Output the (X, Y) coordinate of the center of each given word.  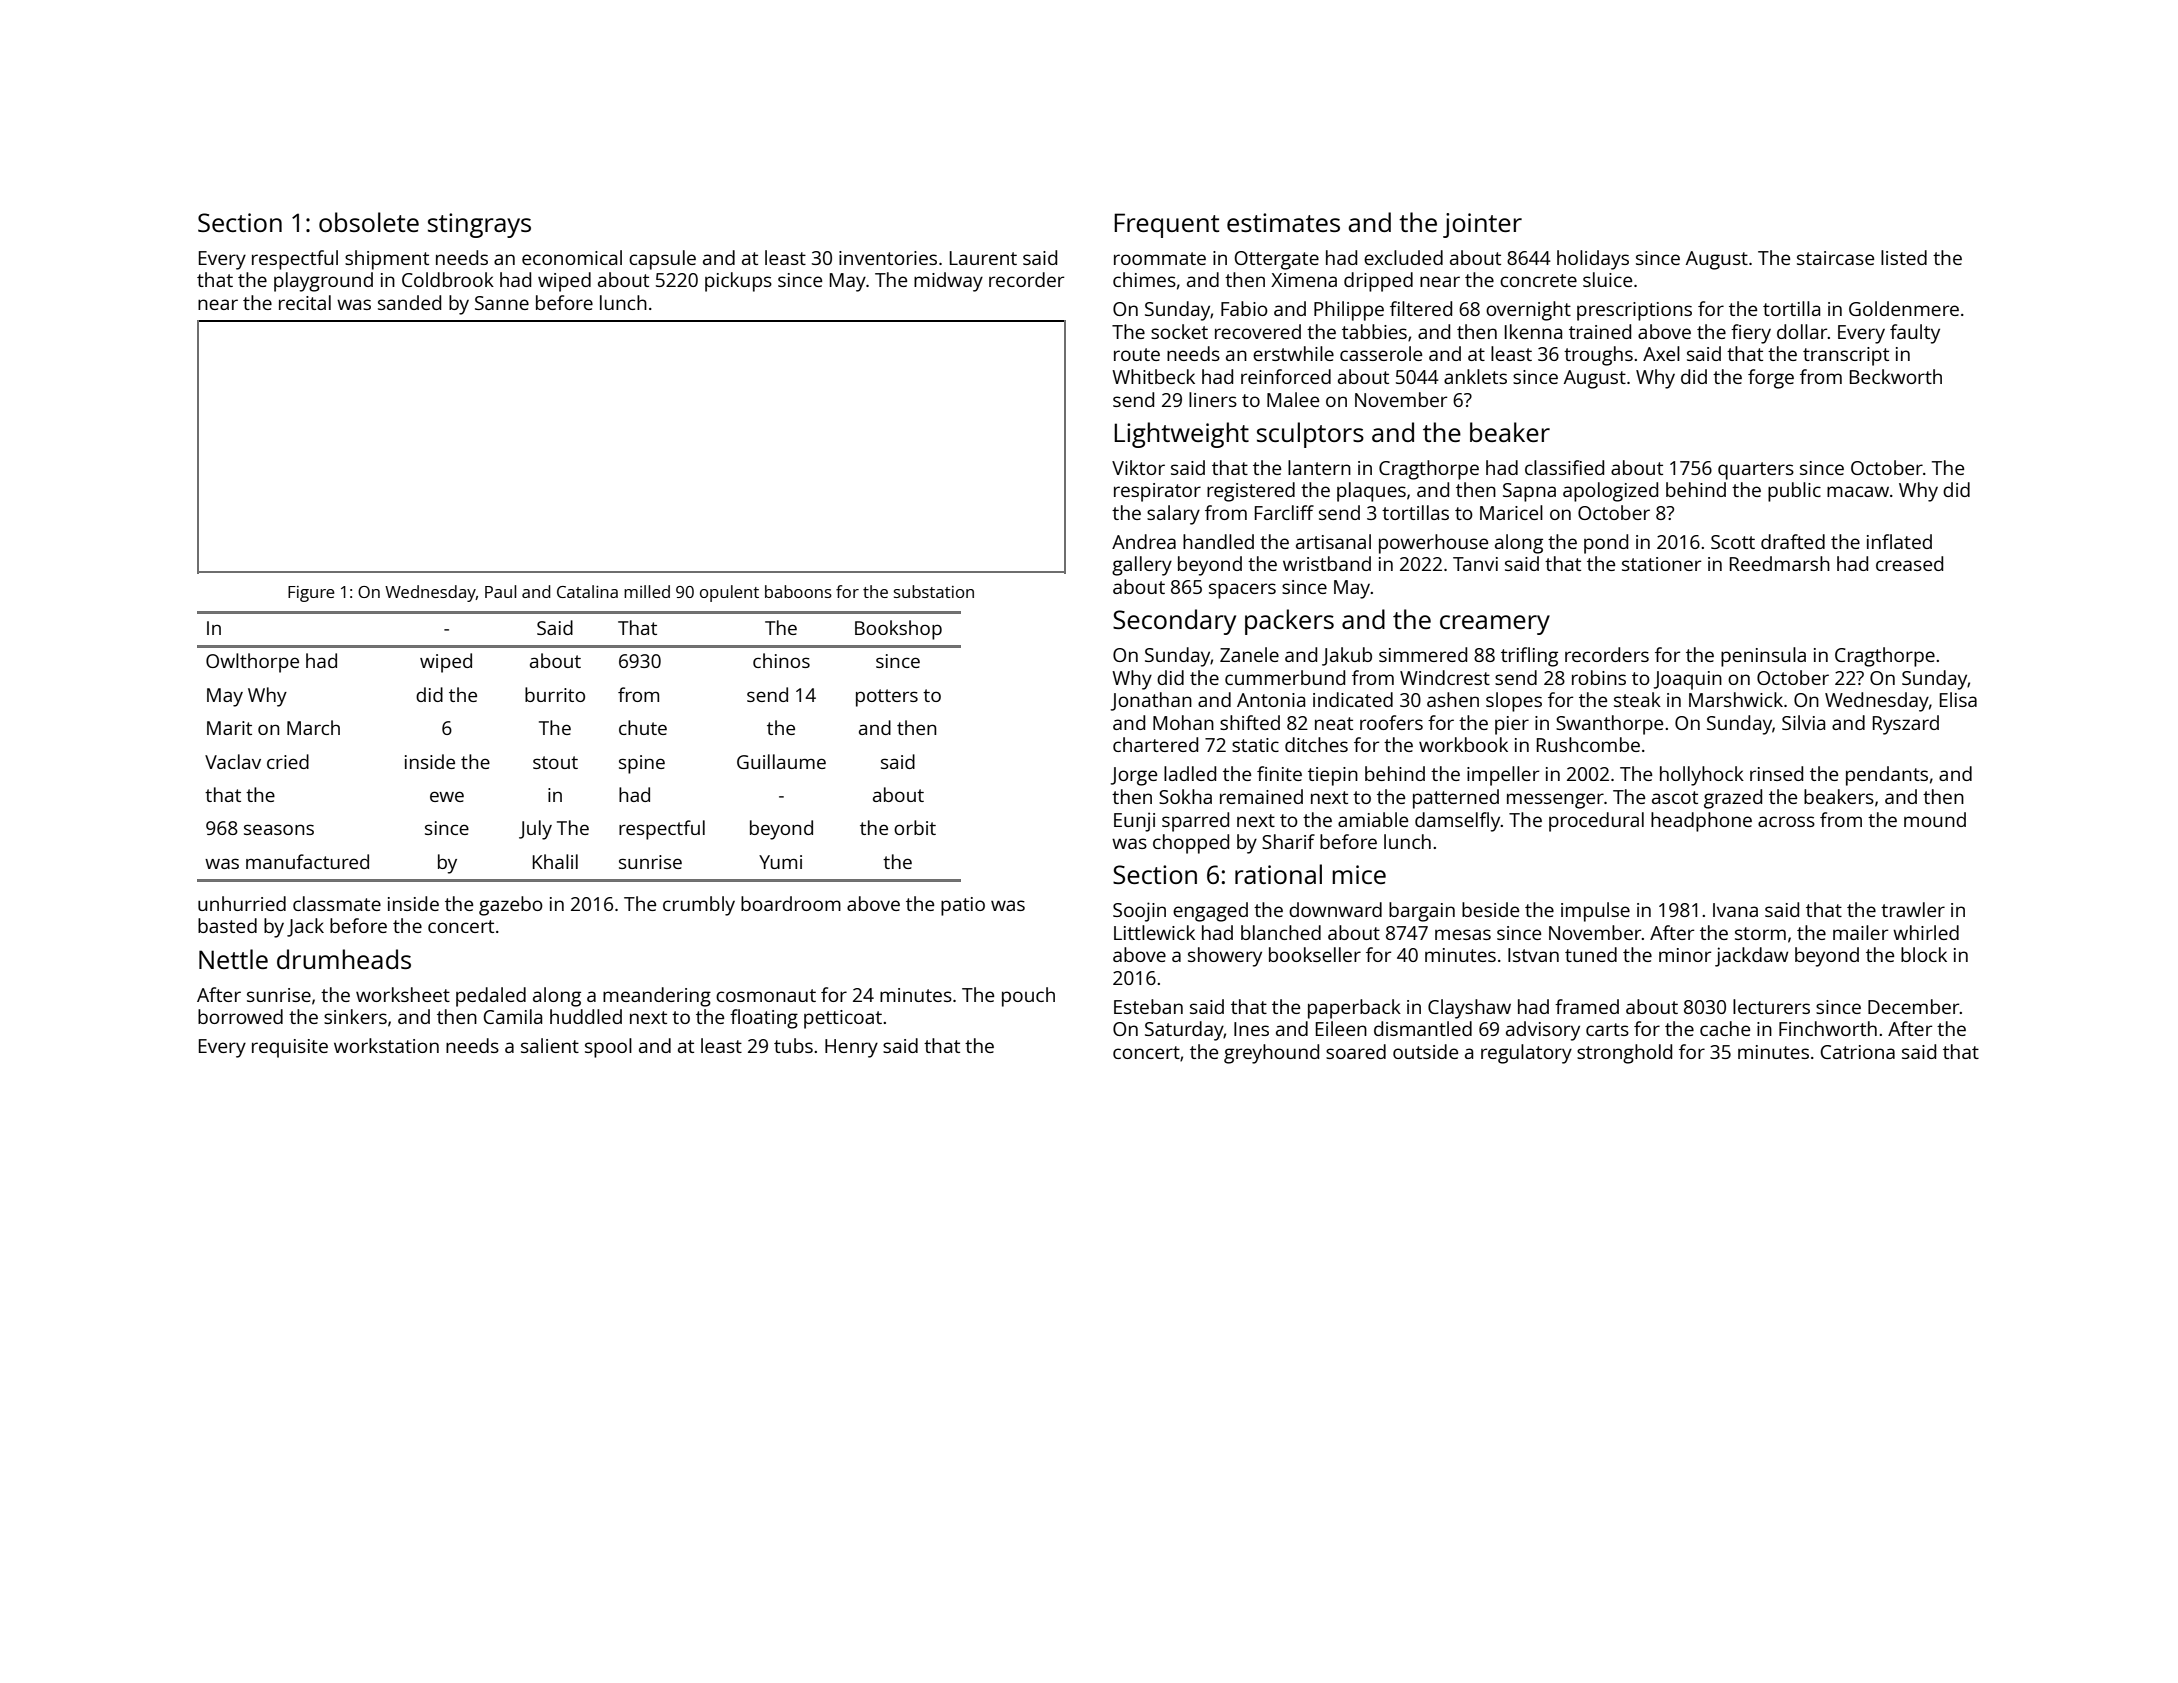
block (1924, 954)
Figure (311, 594)
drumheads (344, 959)
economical (572, 257)
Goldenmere (1904, 308)
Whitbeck (1153, 376)
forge (1771, 379)
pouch (1028, 997)
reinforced (1286, 376)
